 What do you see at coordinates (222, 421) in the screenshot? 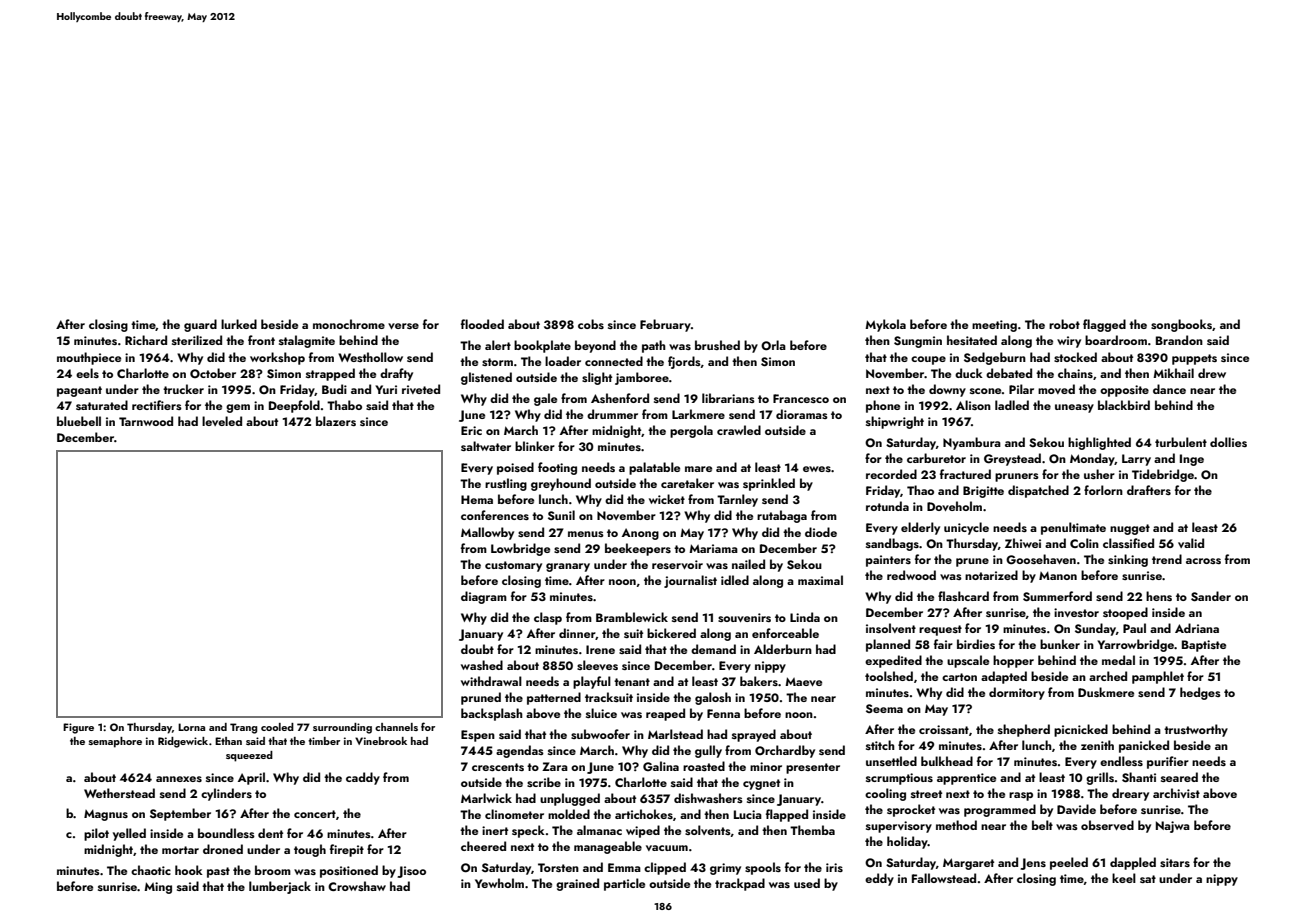
I see `leveled` at bounding box center [222, 421].
